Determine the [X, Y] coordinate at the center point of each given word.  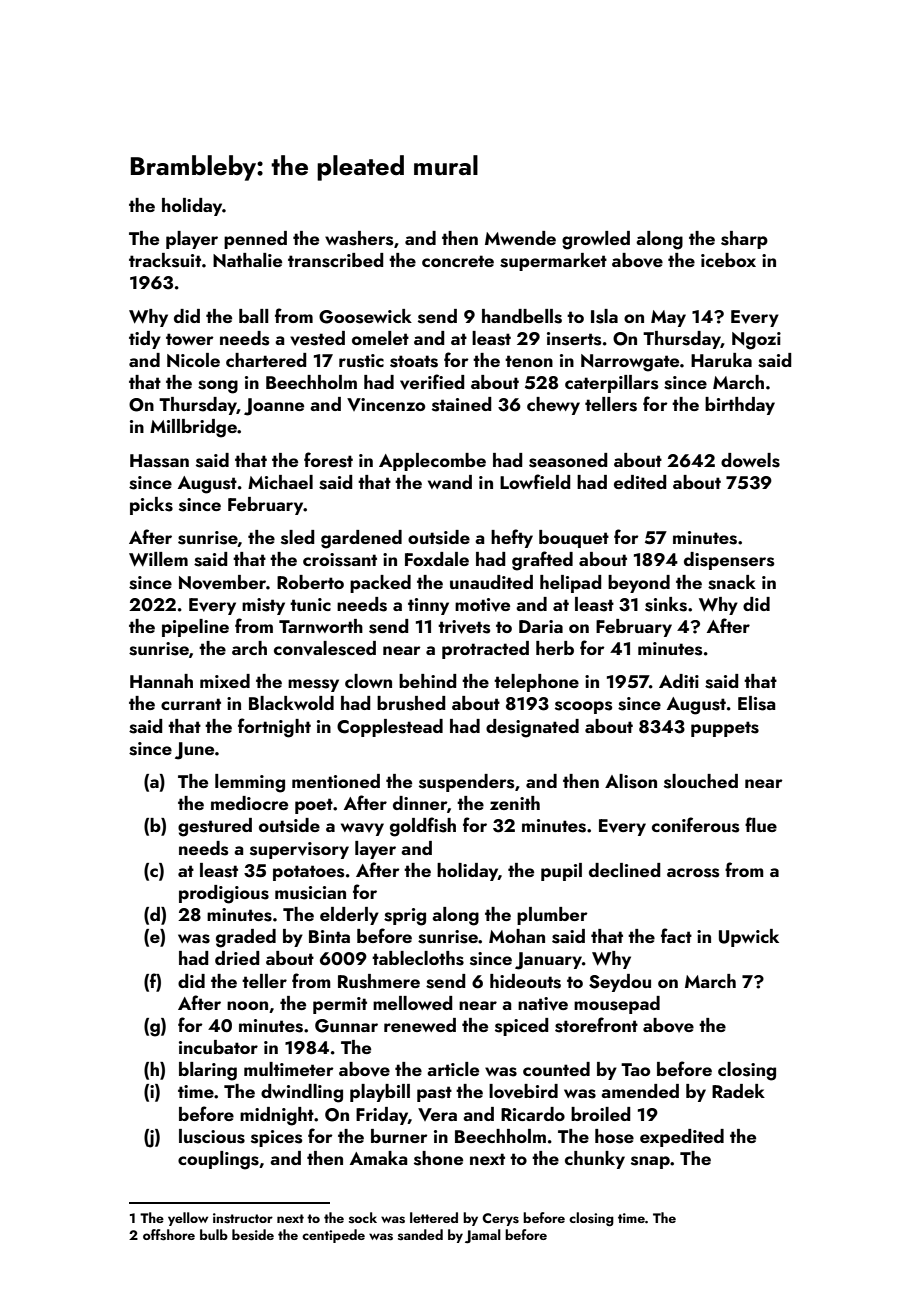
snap [650, 1162]
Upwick [749, 938]
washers [359, 238]
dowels [750, 460]
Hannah [161, 681]
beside [253, 1235]
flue [761, 824]
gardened [361, 539]
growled [596, 240]
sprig [405, 917]
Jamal [483, 1236]
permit [340, 1005]
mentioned [336, 781]
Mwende [520, 238]
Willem [158, 559]
